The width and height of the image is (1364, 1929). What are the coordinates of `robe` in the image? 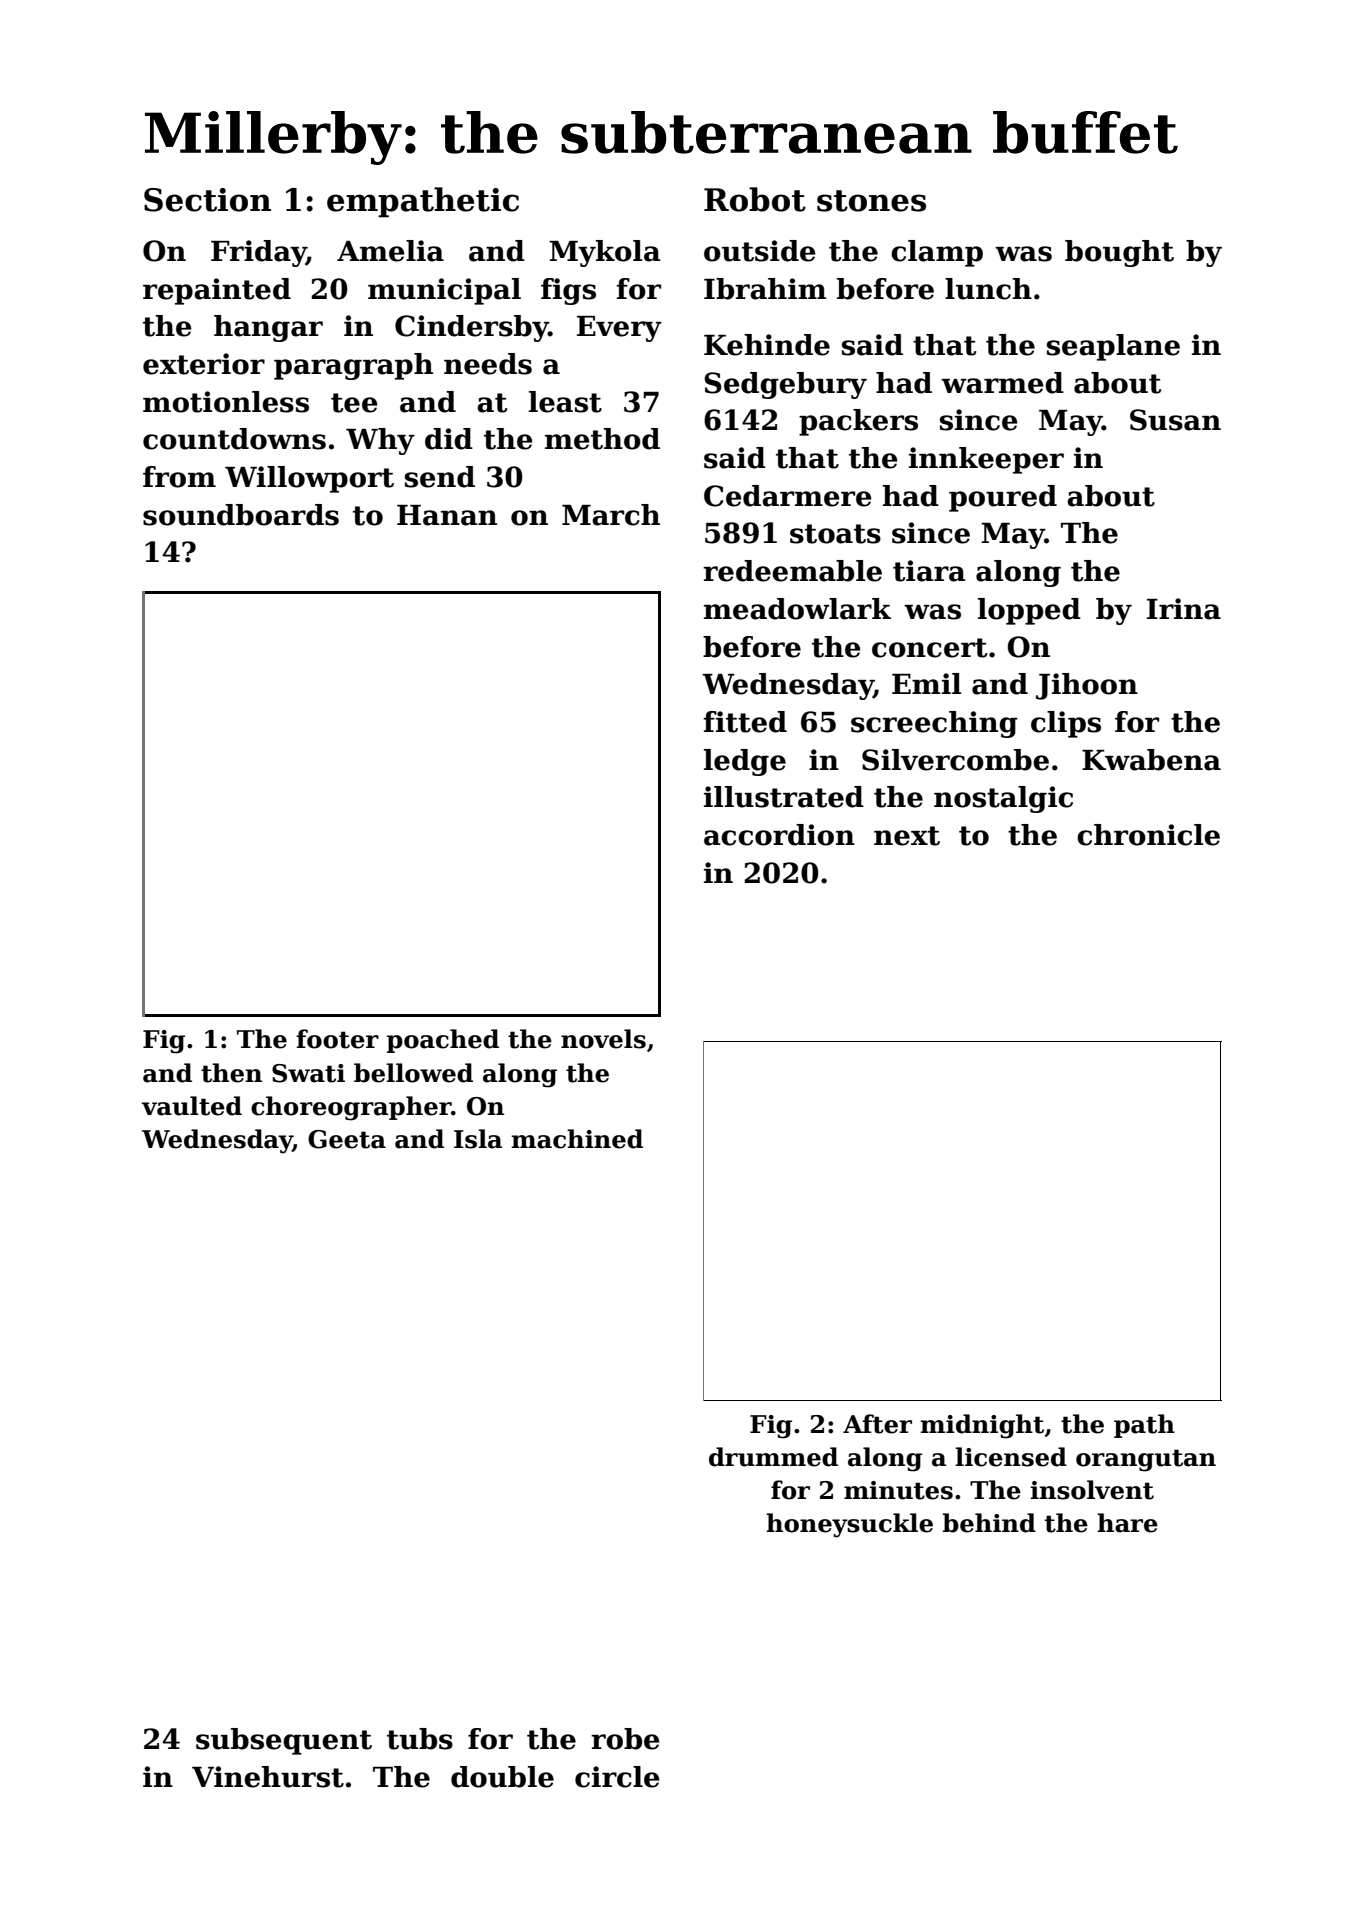 It's located at (625, 1739).
